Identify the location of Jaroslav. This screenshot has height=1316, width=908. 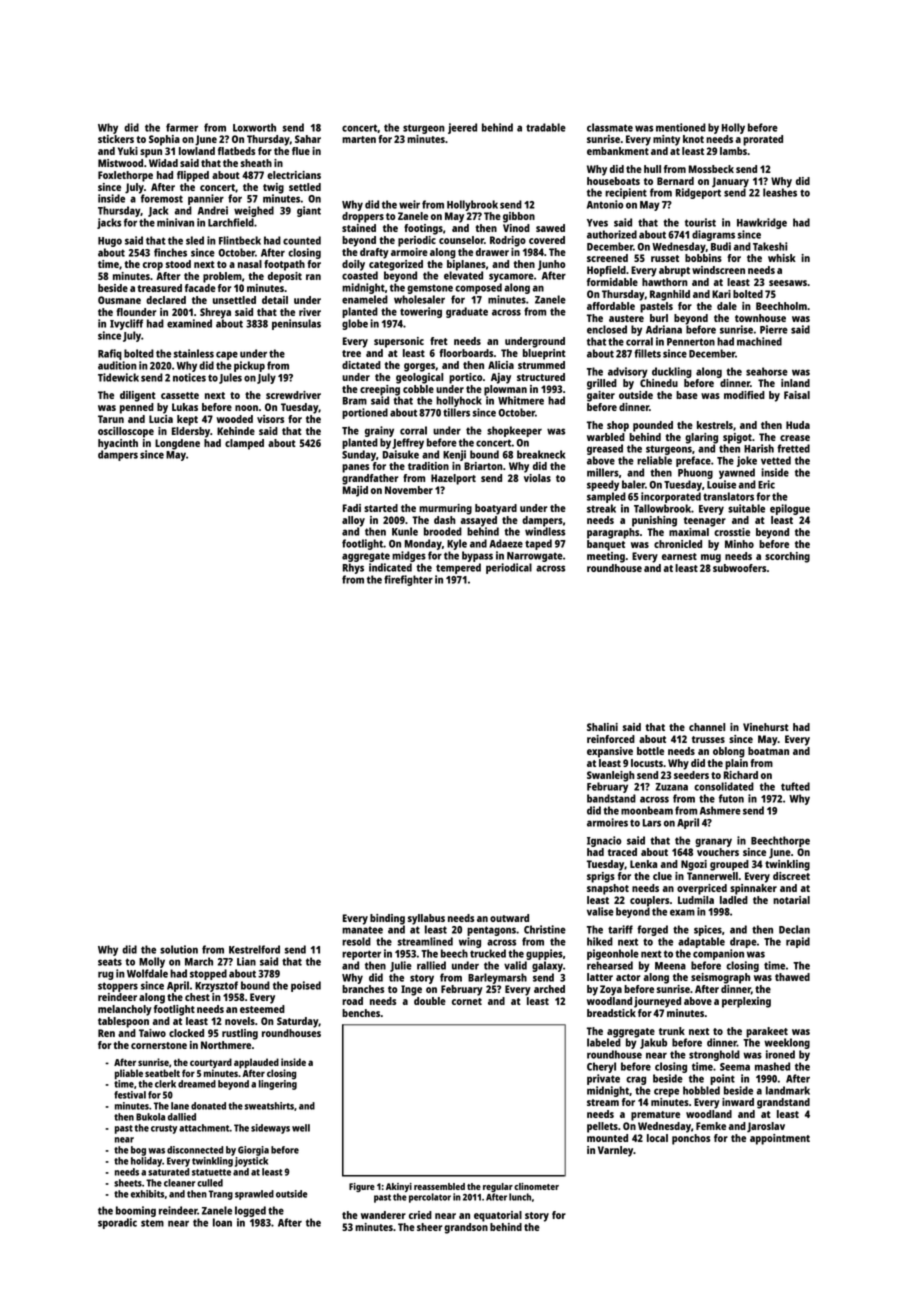
(766, 1127).
